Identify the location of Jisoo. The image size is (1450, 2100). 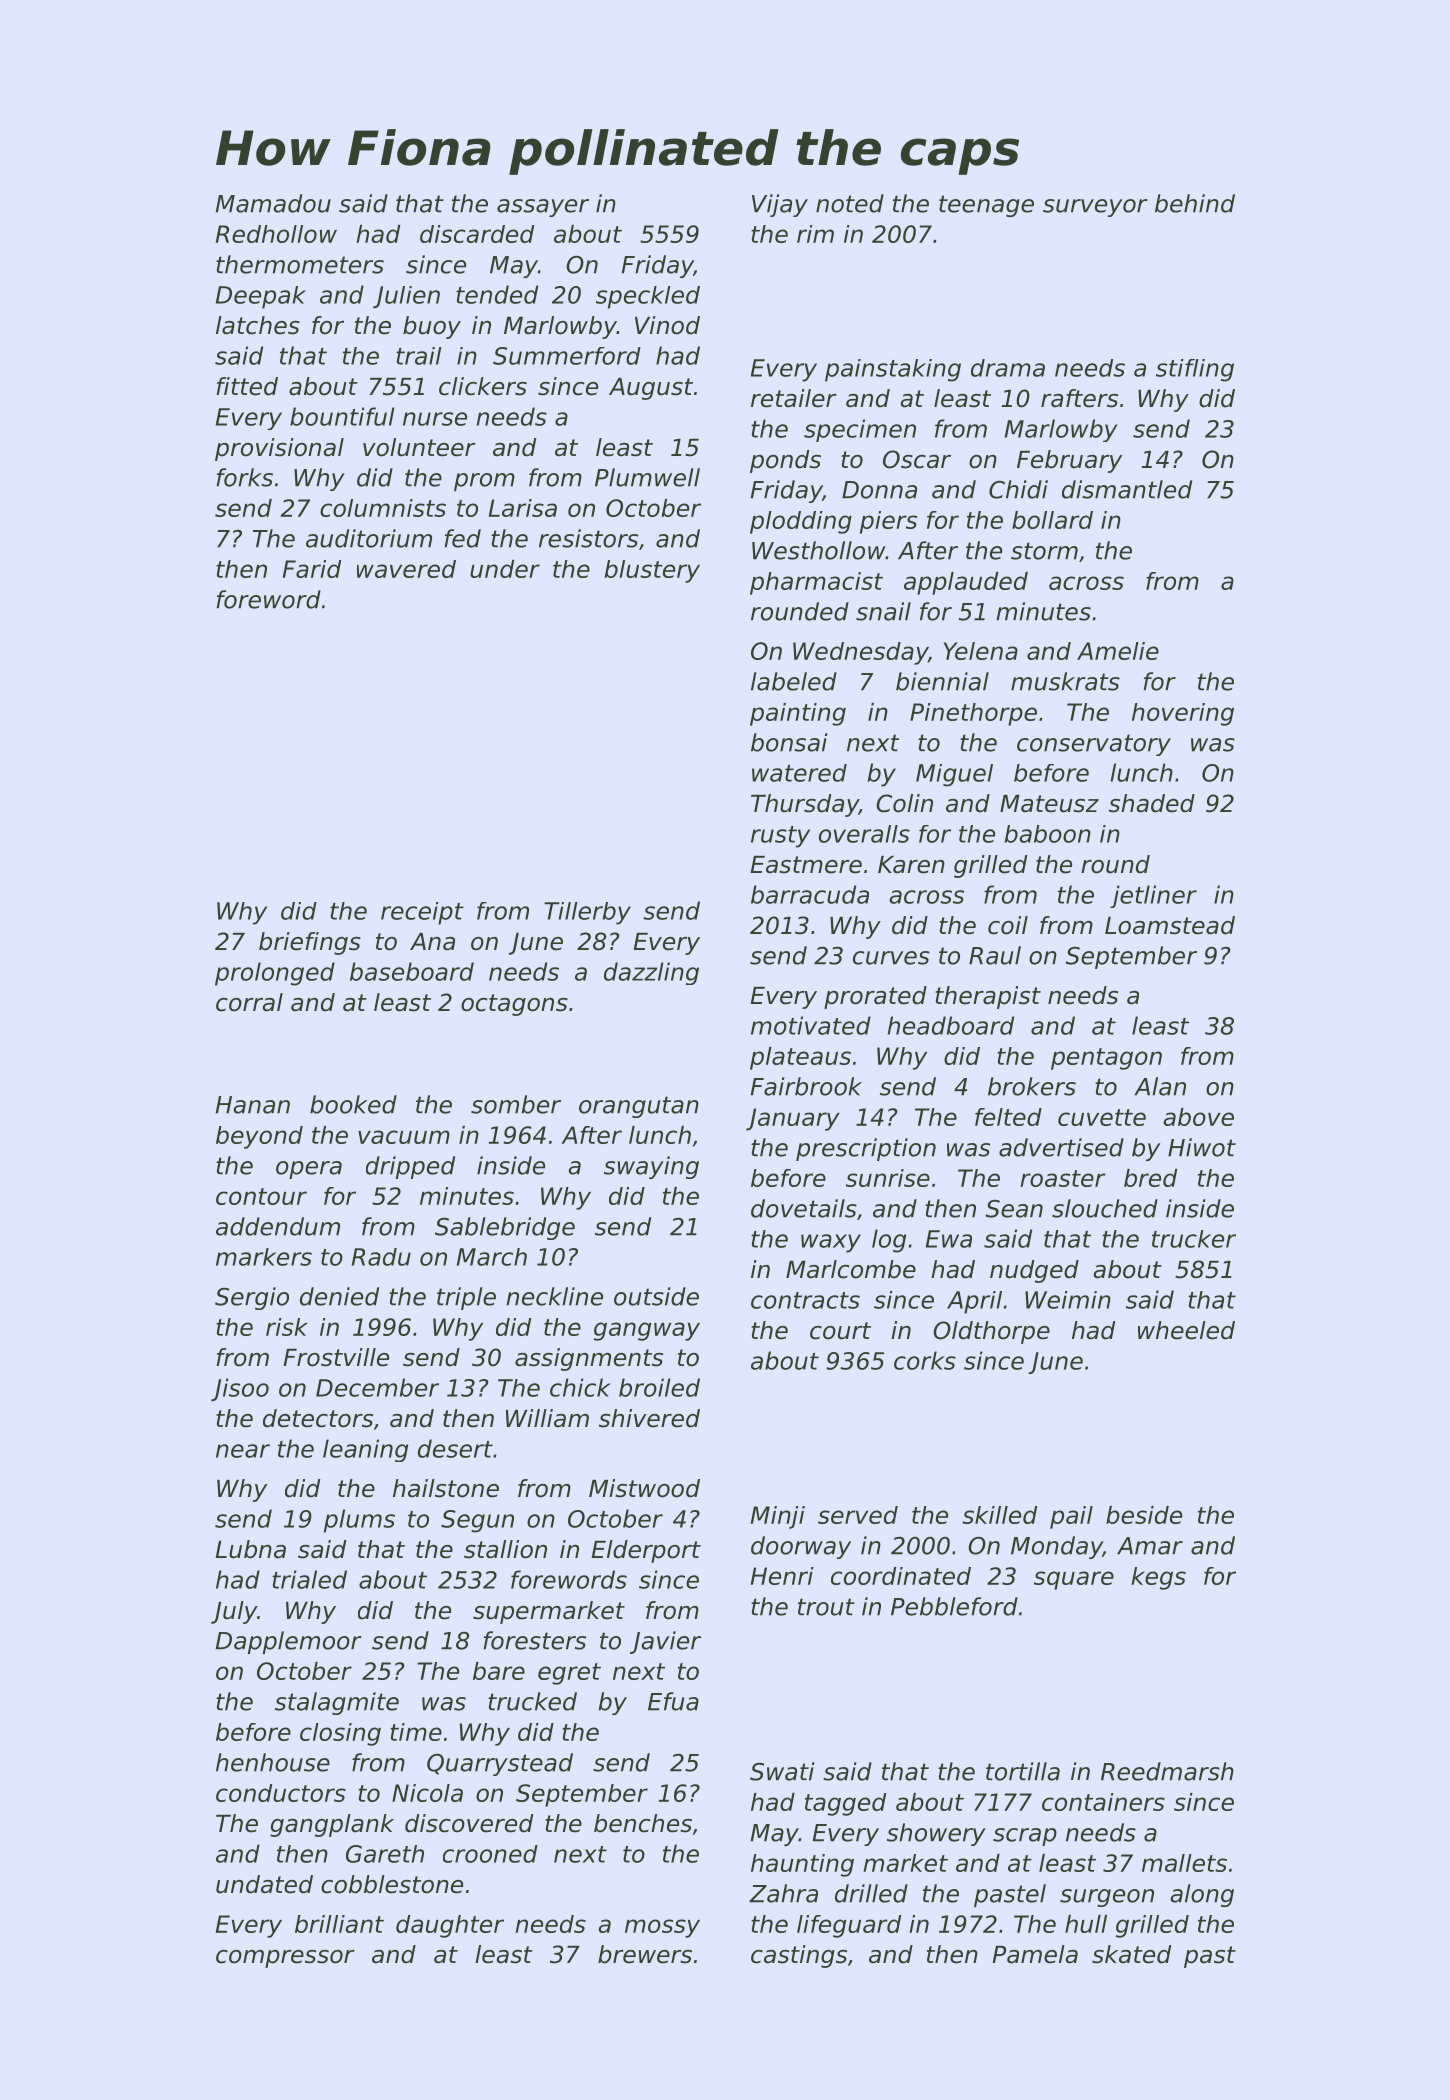
(240, 1389).
